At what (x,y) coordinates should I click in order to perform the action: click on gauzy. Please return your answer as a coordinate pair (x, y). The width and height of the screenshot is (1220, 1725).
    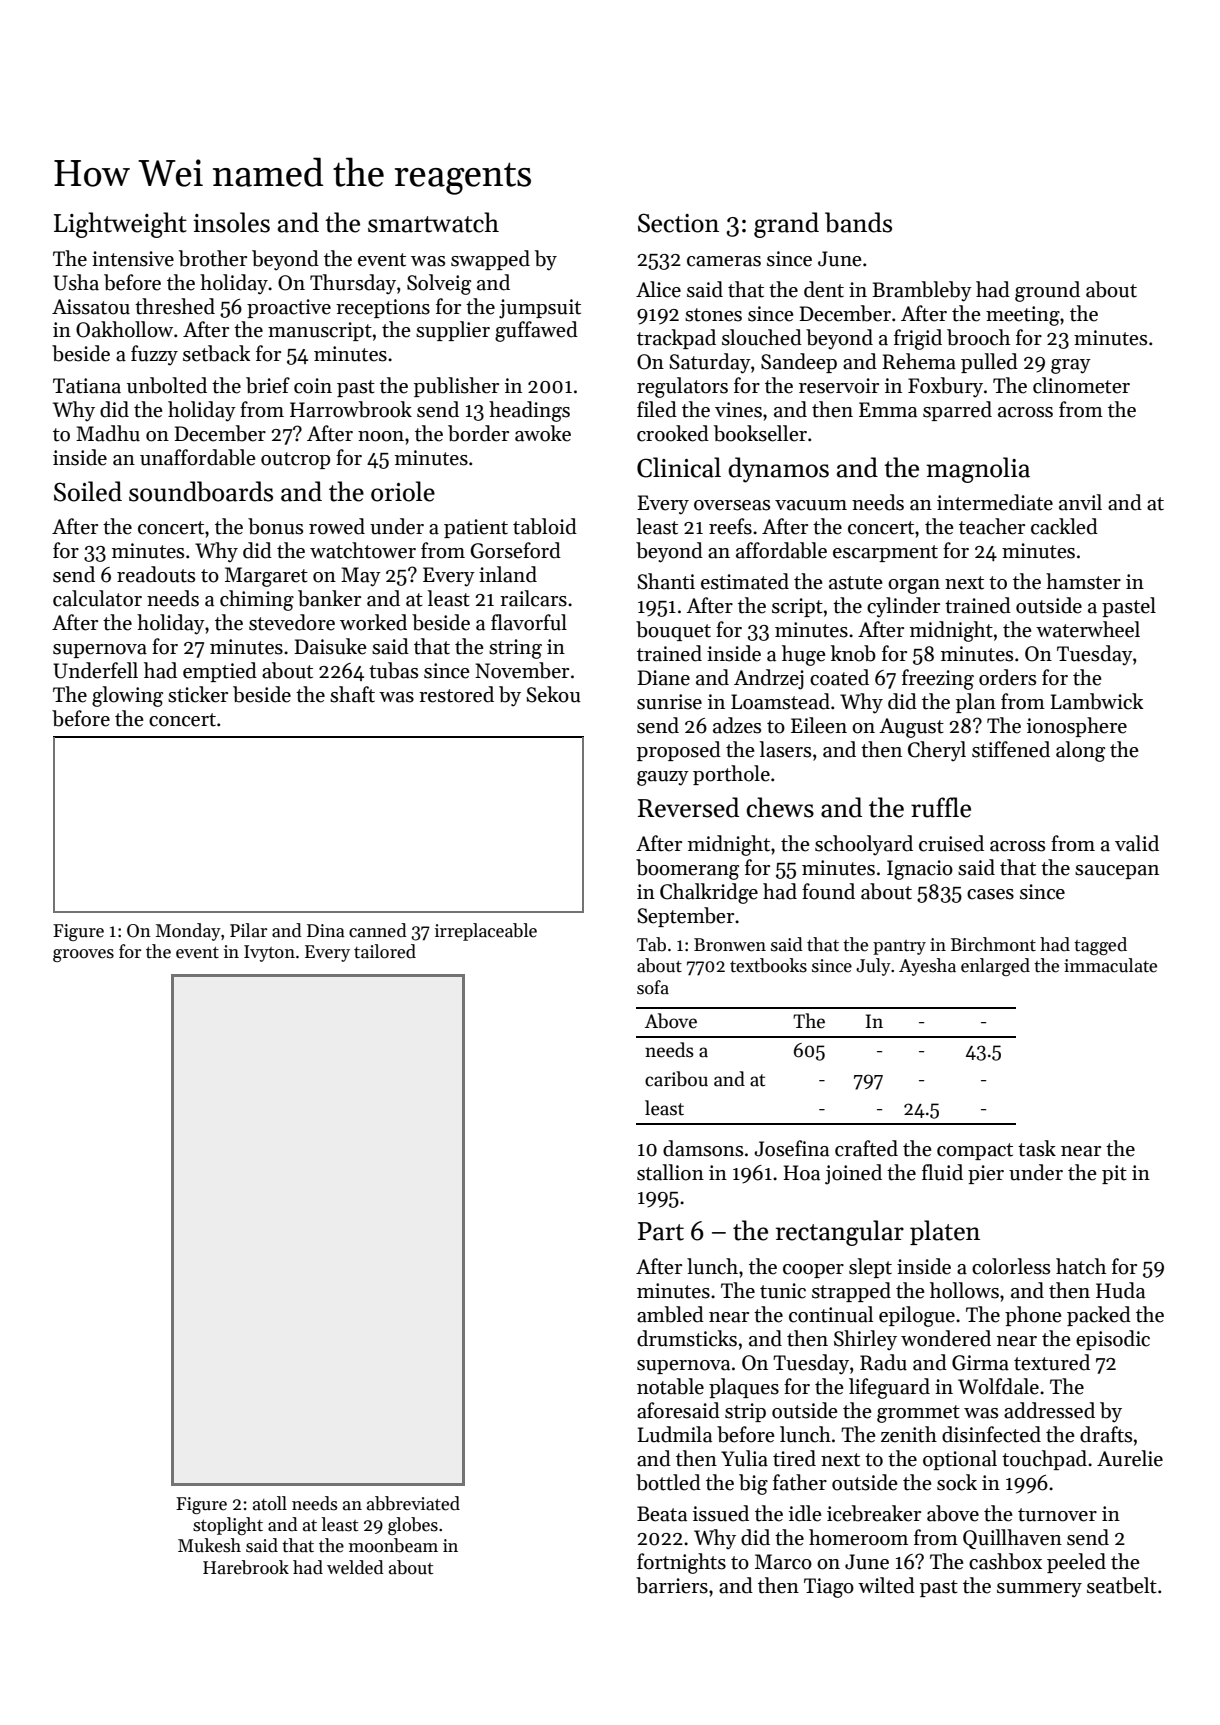
    Looking at the image, I should click on (663, 778).
